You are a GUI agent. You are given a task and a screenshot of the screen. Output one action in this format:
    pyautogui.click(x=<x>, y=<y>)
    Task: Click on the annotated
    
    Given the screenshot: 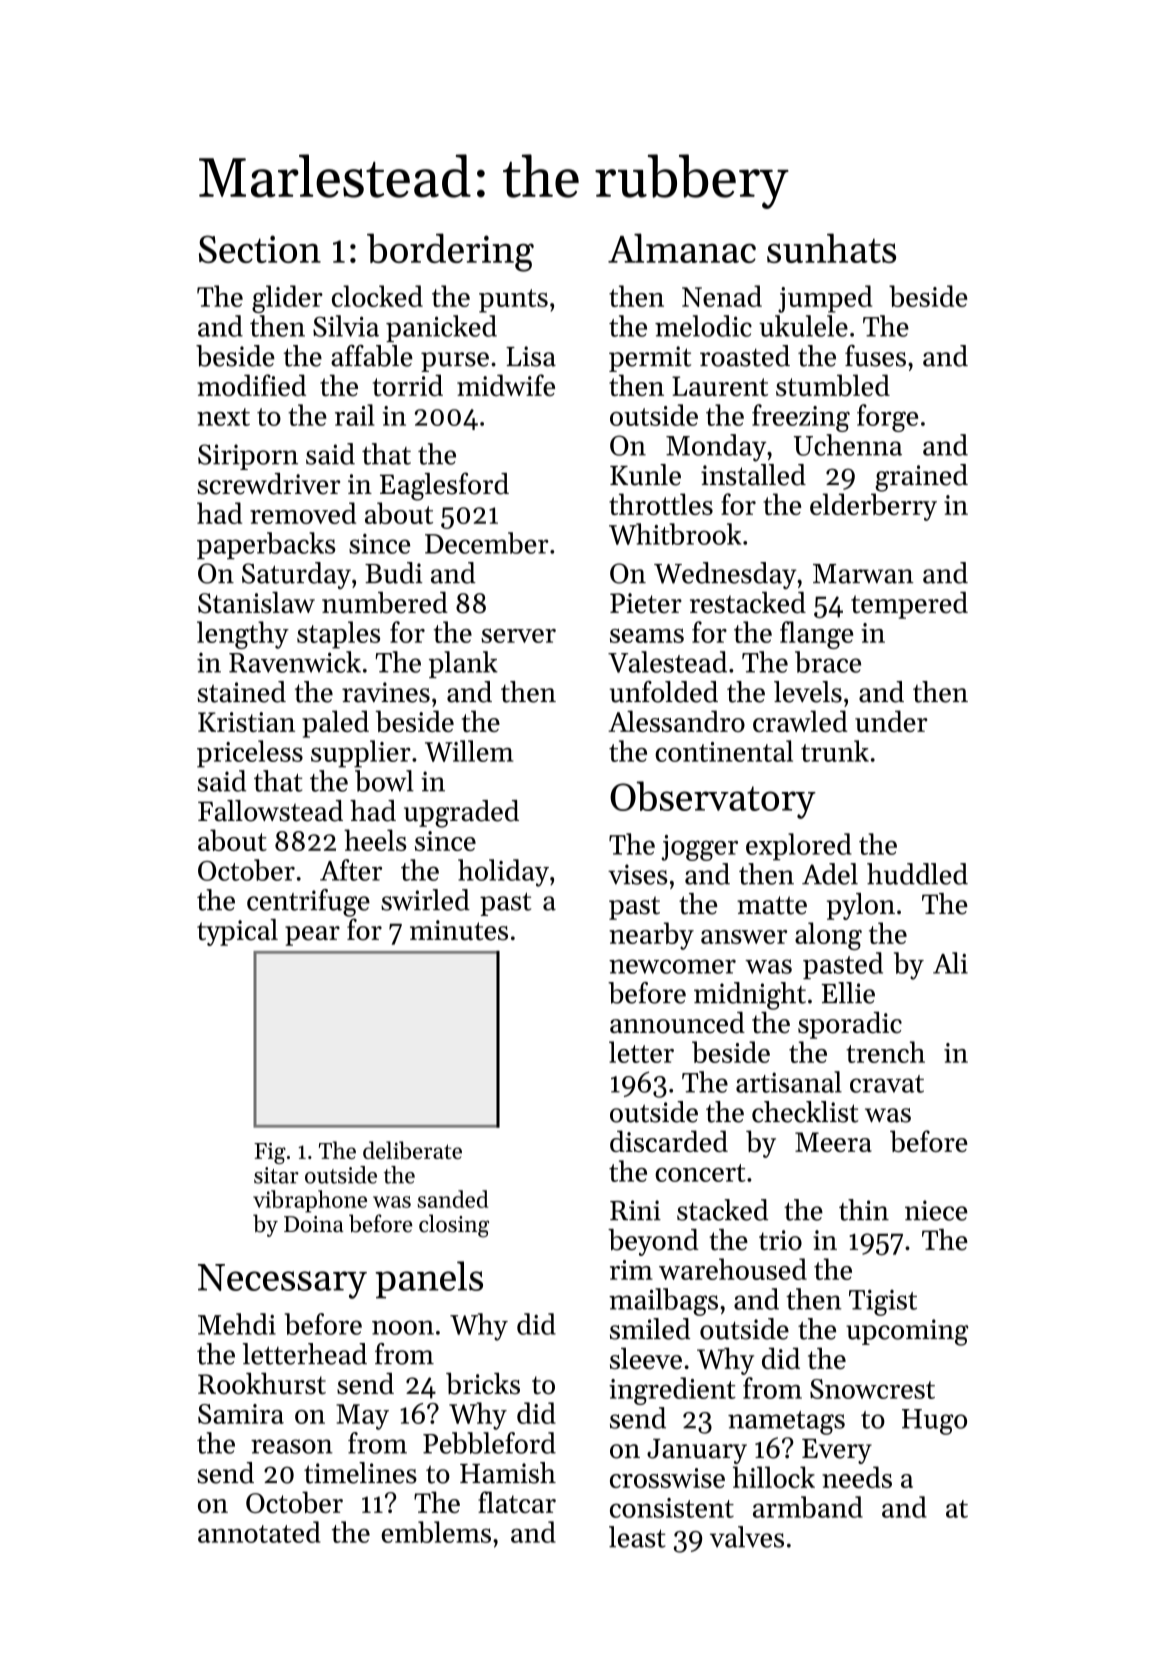 What is the action you would take?
    pyautogui.click(x=259, y=1532)
